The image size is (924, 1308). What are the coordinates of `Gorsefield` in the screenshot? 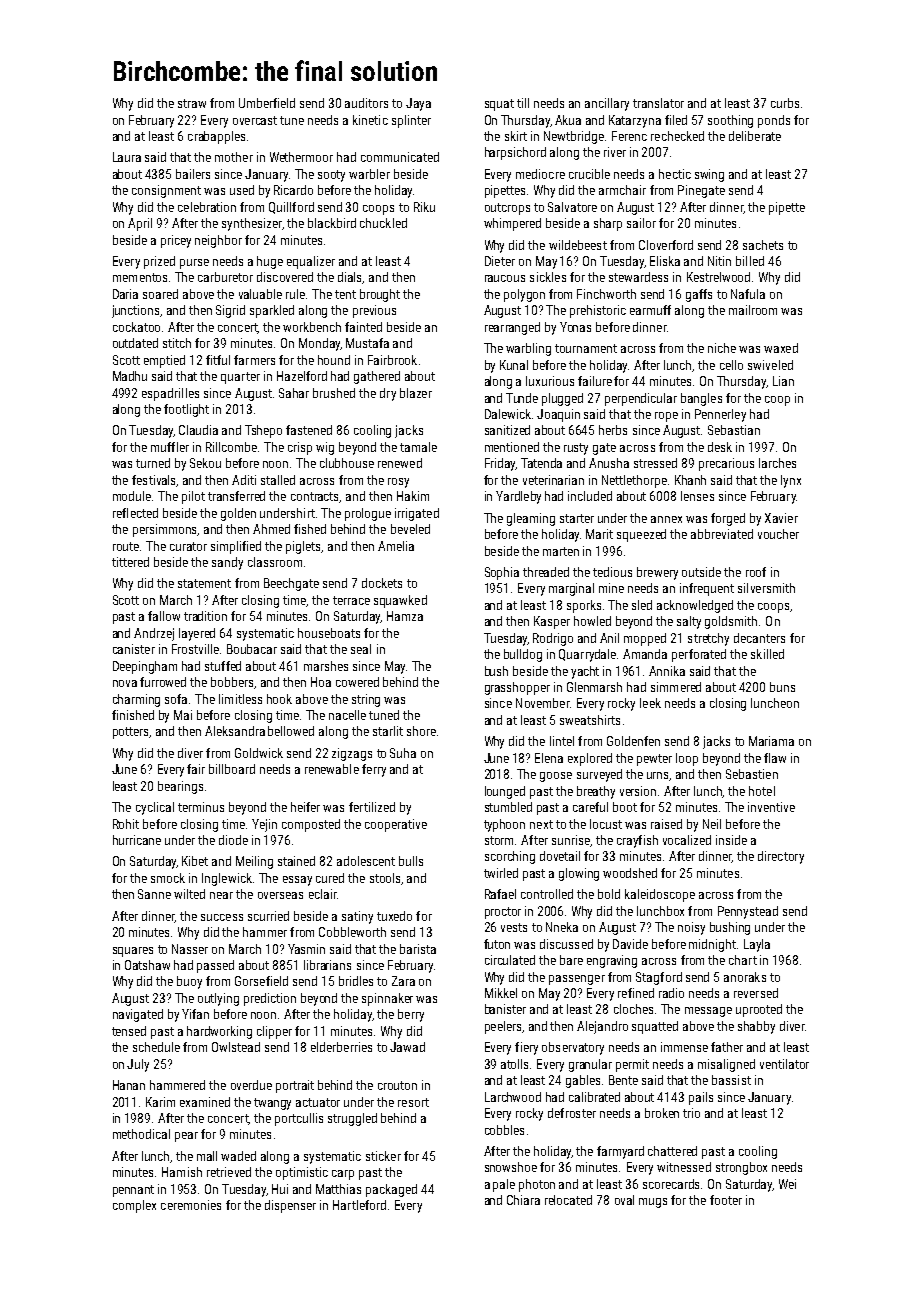 It's located at (261, 981).
